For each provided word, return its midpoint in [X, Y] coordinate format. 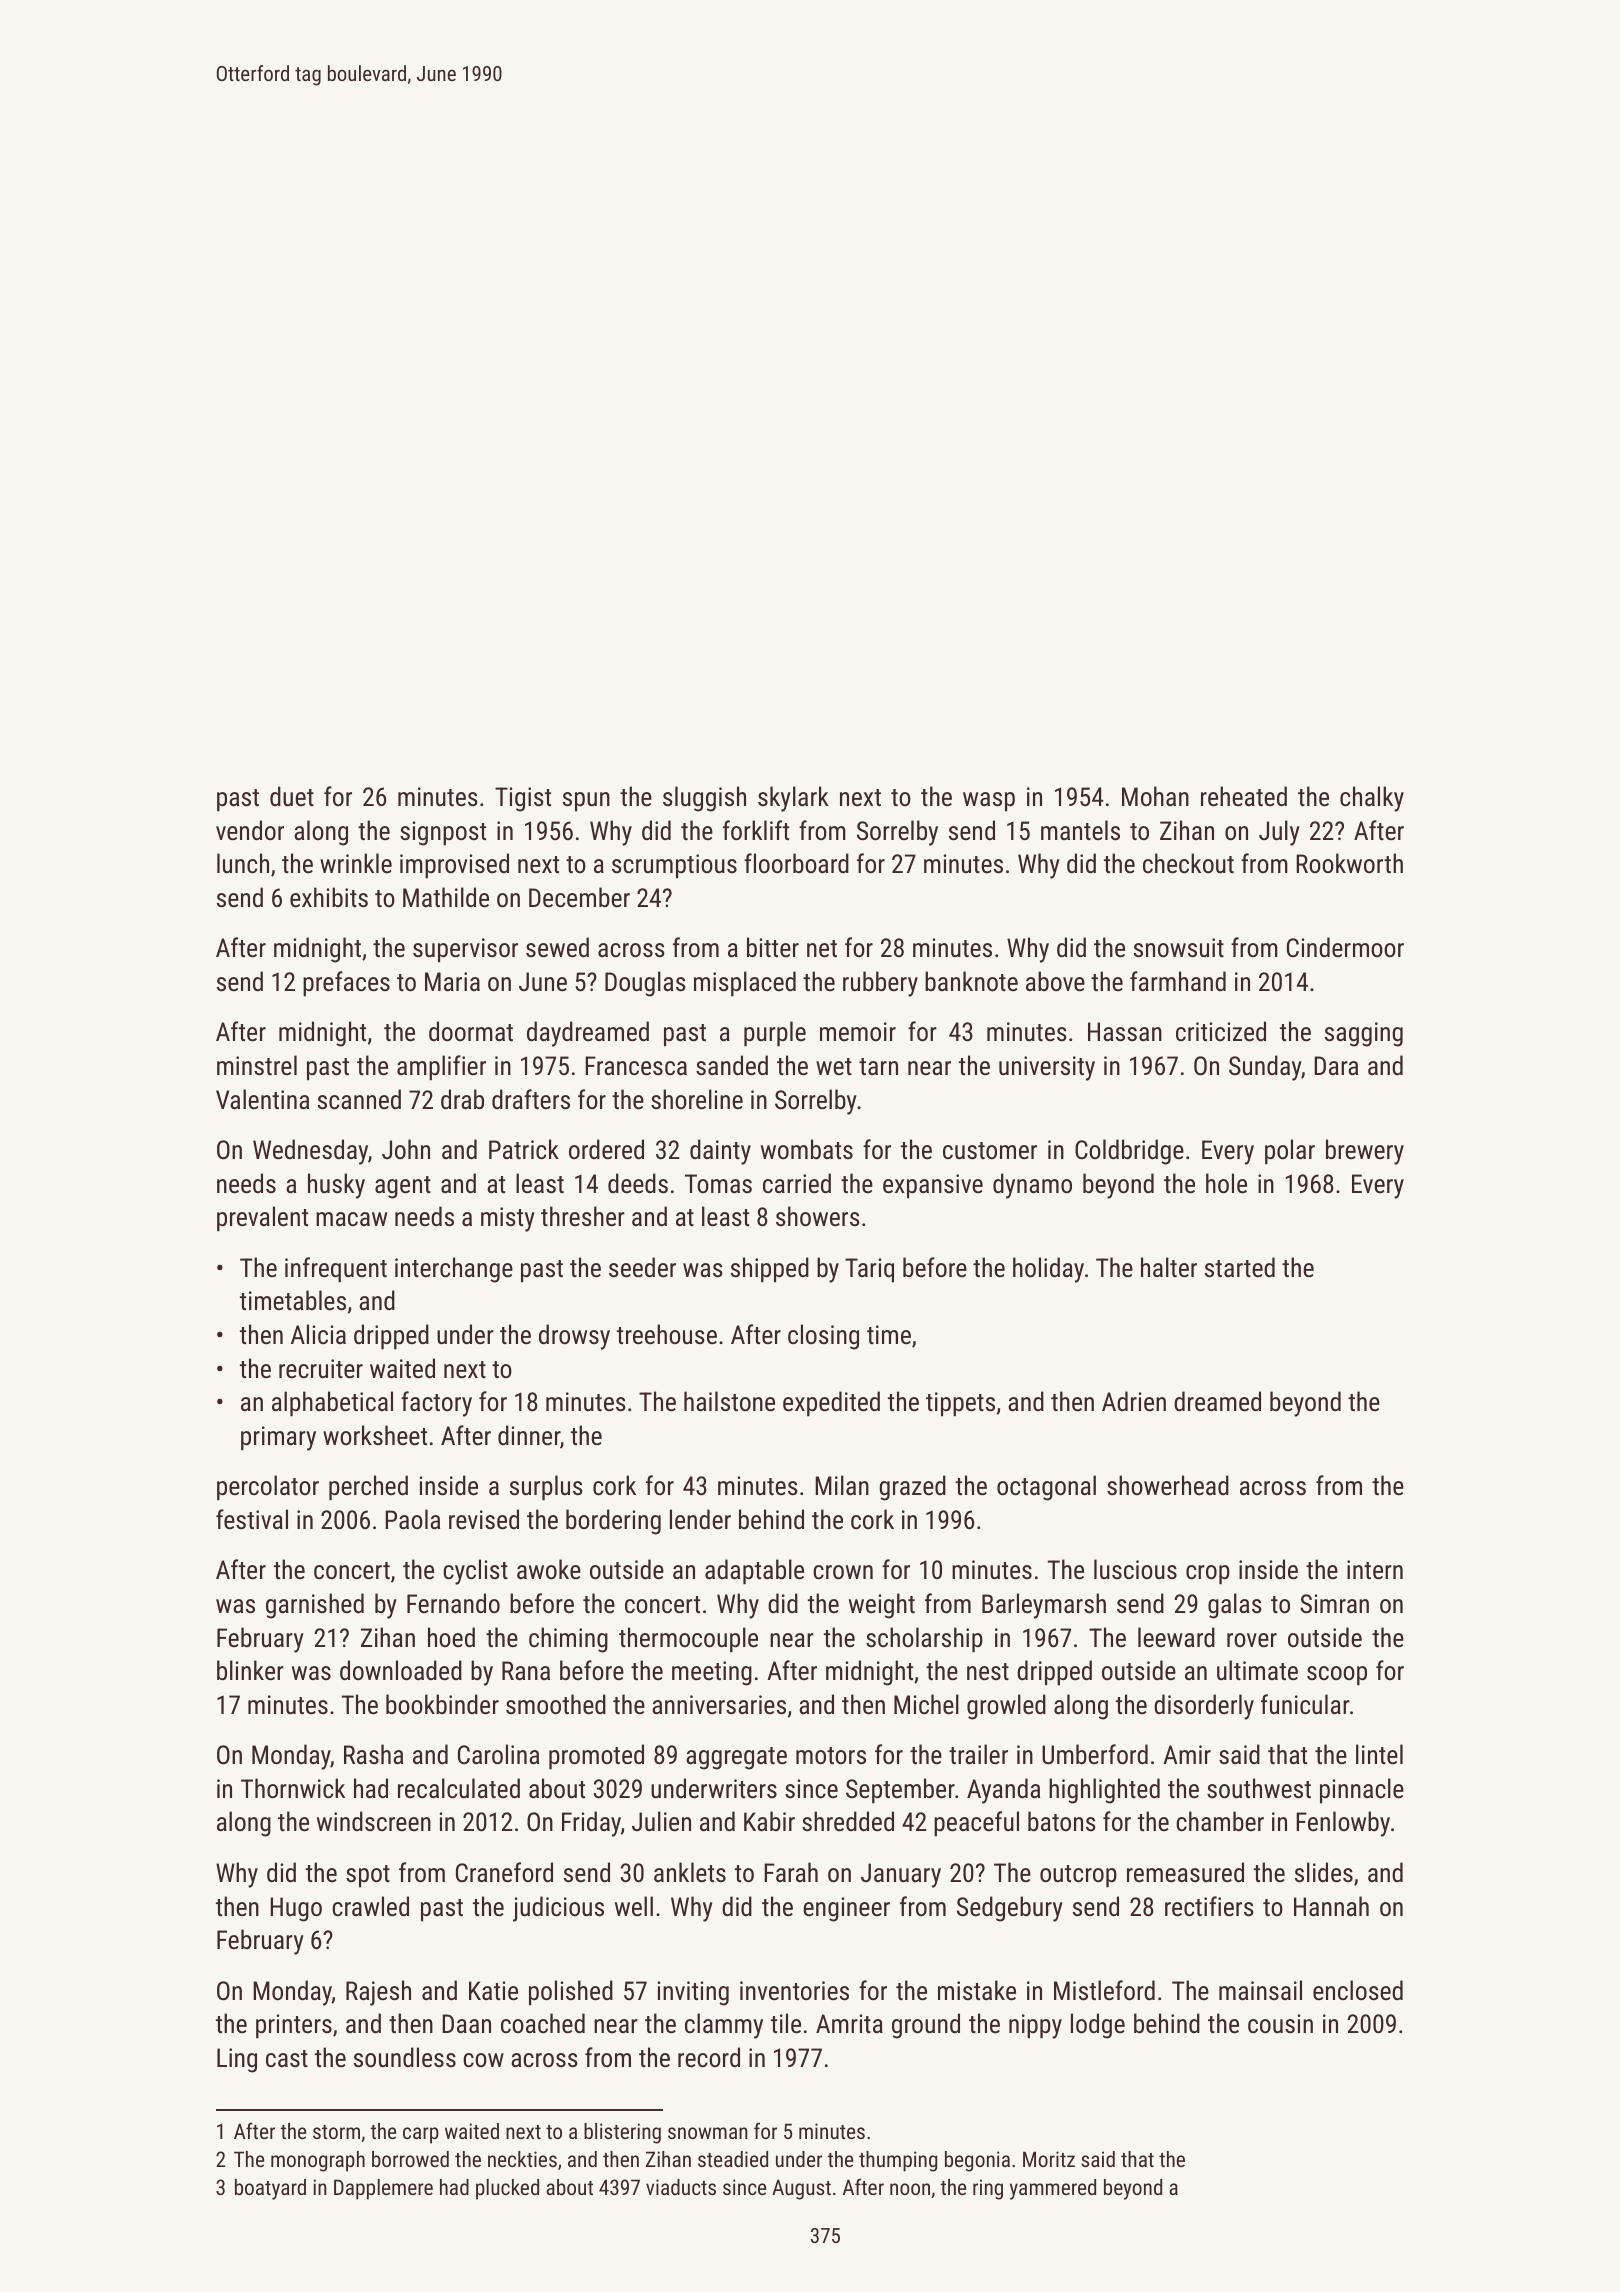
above [1055, 981]
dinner [529, 1435]
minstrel [257, 1065]
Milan [842, 1485]
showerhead [1168, 1485]
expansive [933, 1186]
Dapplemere [383, 2189]
